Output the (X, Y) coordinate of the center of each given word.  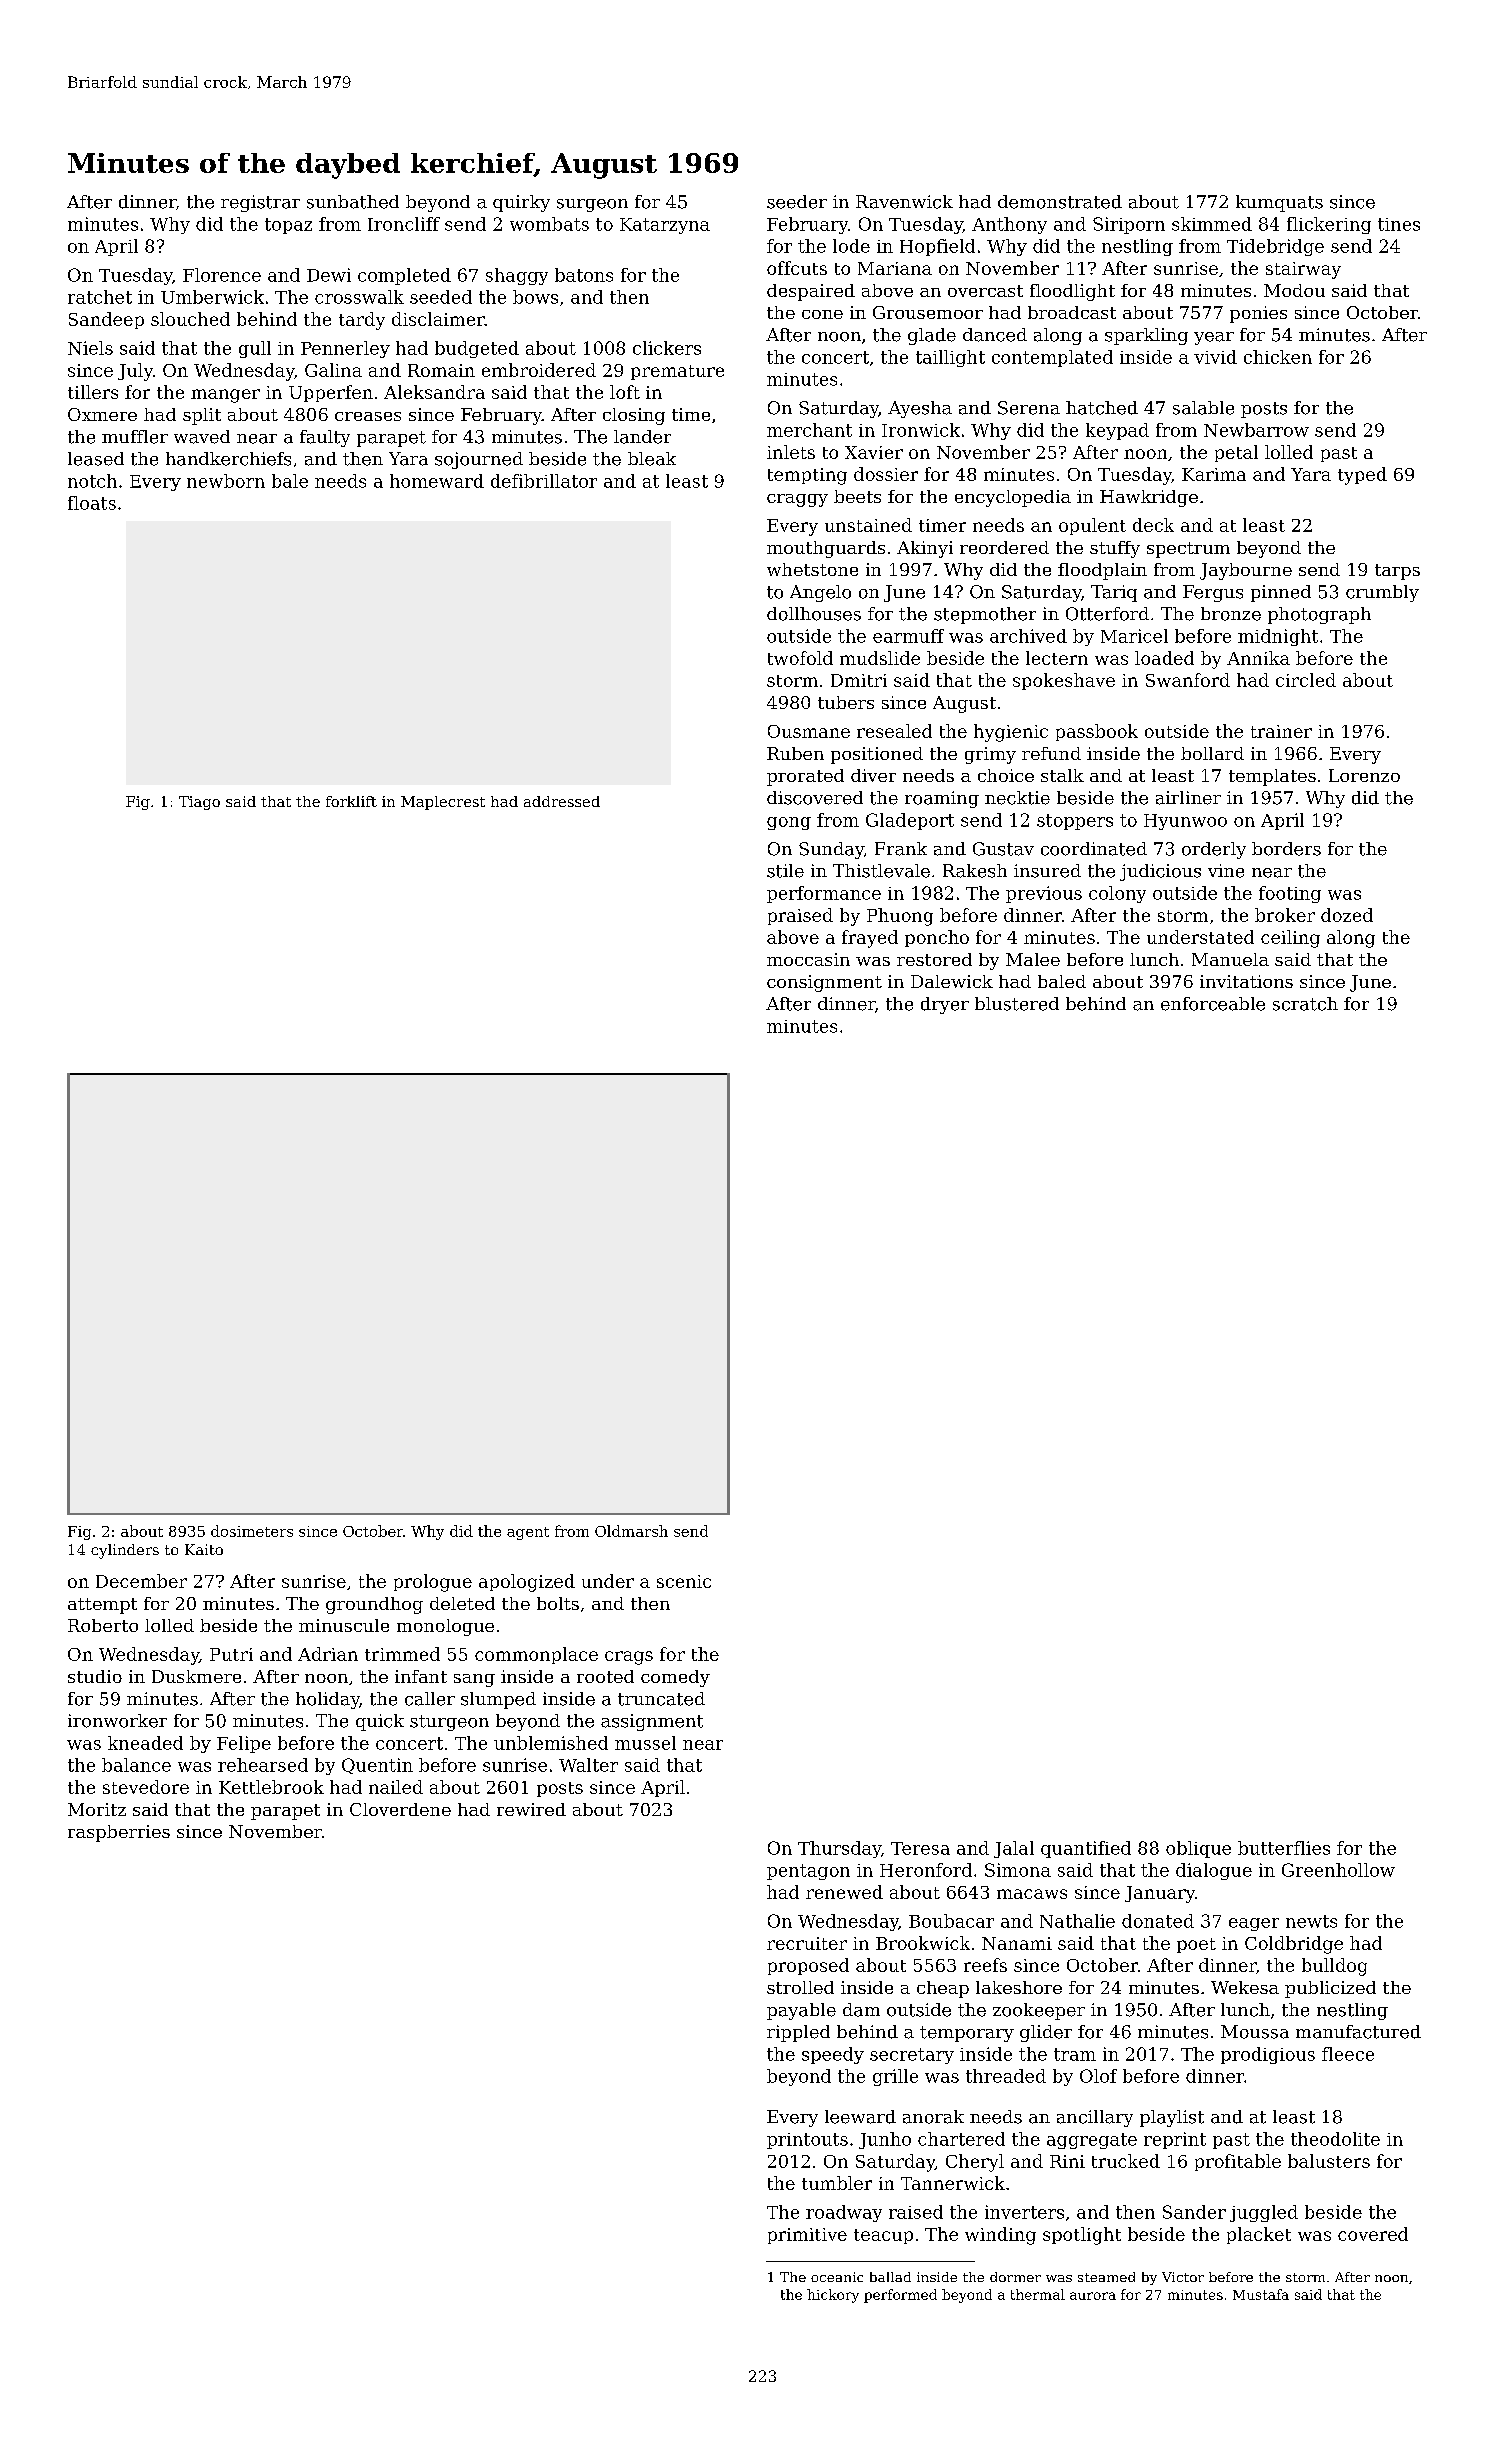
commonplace (536, 1655)
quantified (1086, 1849)
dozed (1347, 915)
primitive (807, 2236)
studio (95, 1676)
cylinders (125, 1551)
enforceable (1213, 1004)
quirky (521, 203)
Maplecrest (443, 803)
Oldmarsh (631, 1531)
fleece (1348, 2054)
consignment (824, 983)
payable (801, 2011)
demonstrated (1060, 202)
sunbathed (353, 202)
